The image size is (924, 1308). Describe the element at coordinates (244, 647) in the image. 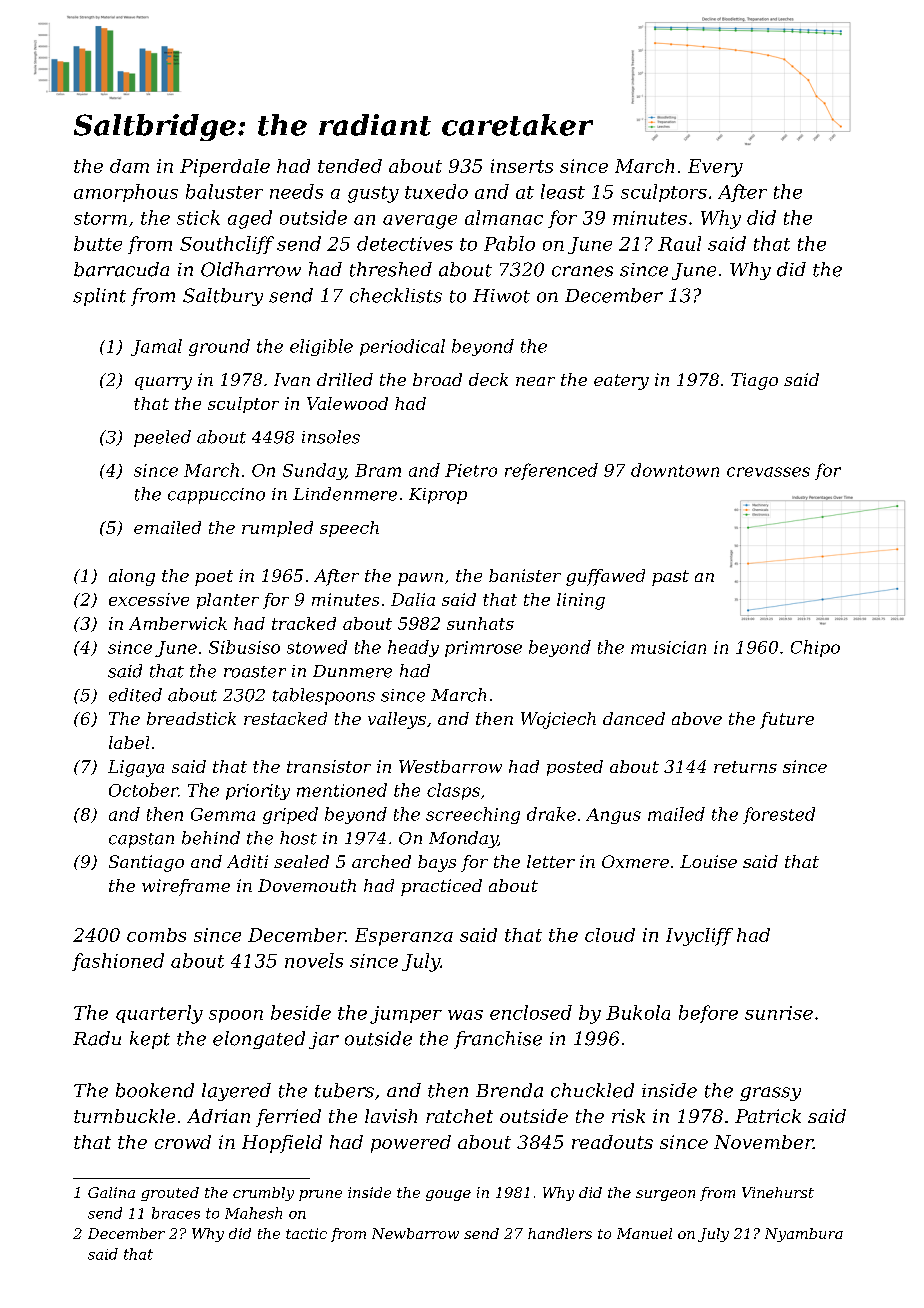

I see `Sibusiso` at that location.
